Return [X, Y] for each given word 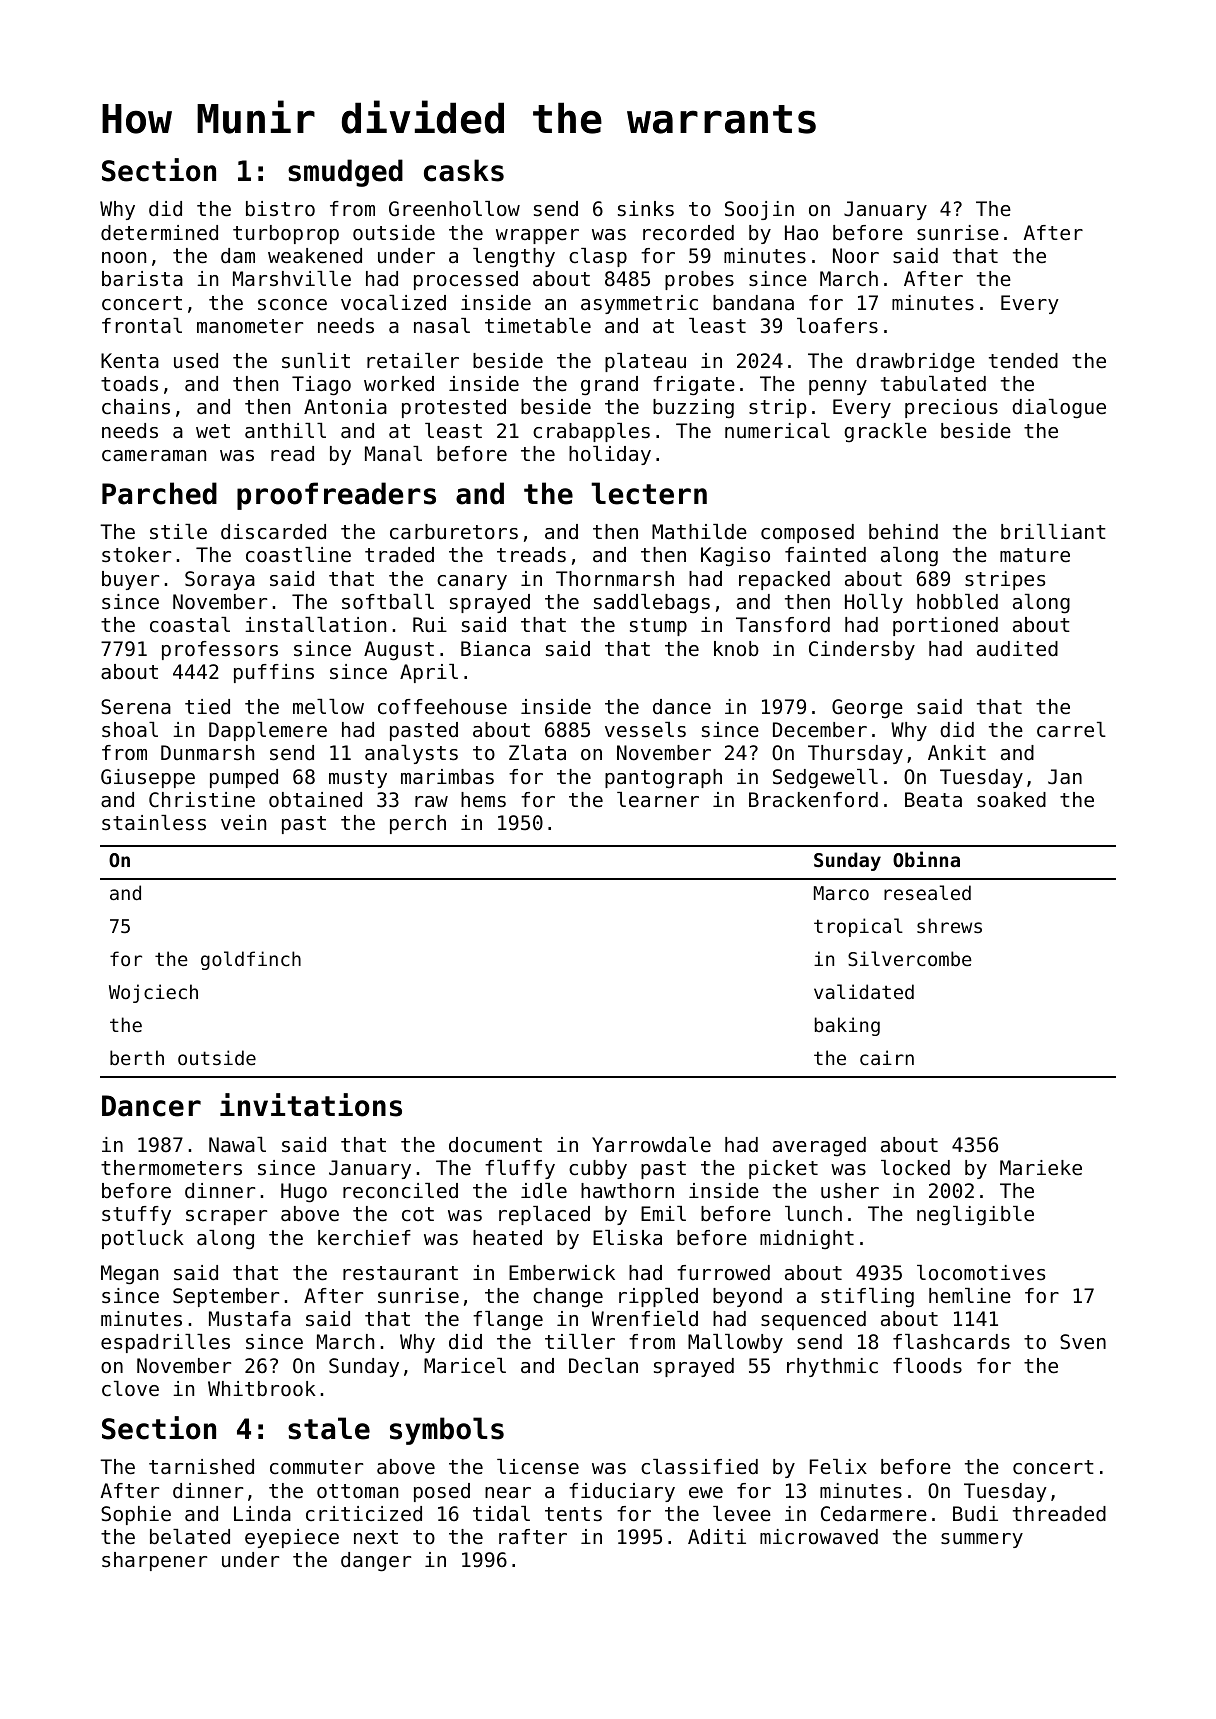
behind [903, 531]
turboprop [286, 234]
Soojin [759, 210]
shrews [949, 925]
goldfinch [251, 960]
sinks [646, 209]
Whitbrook [262, 1389]
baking [847, 1026]
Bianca [495, 648]
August [399, 651]
